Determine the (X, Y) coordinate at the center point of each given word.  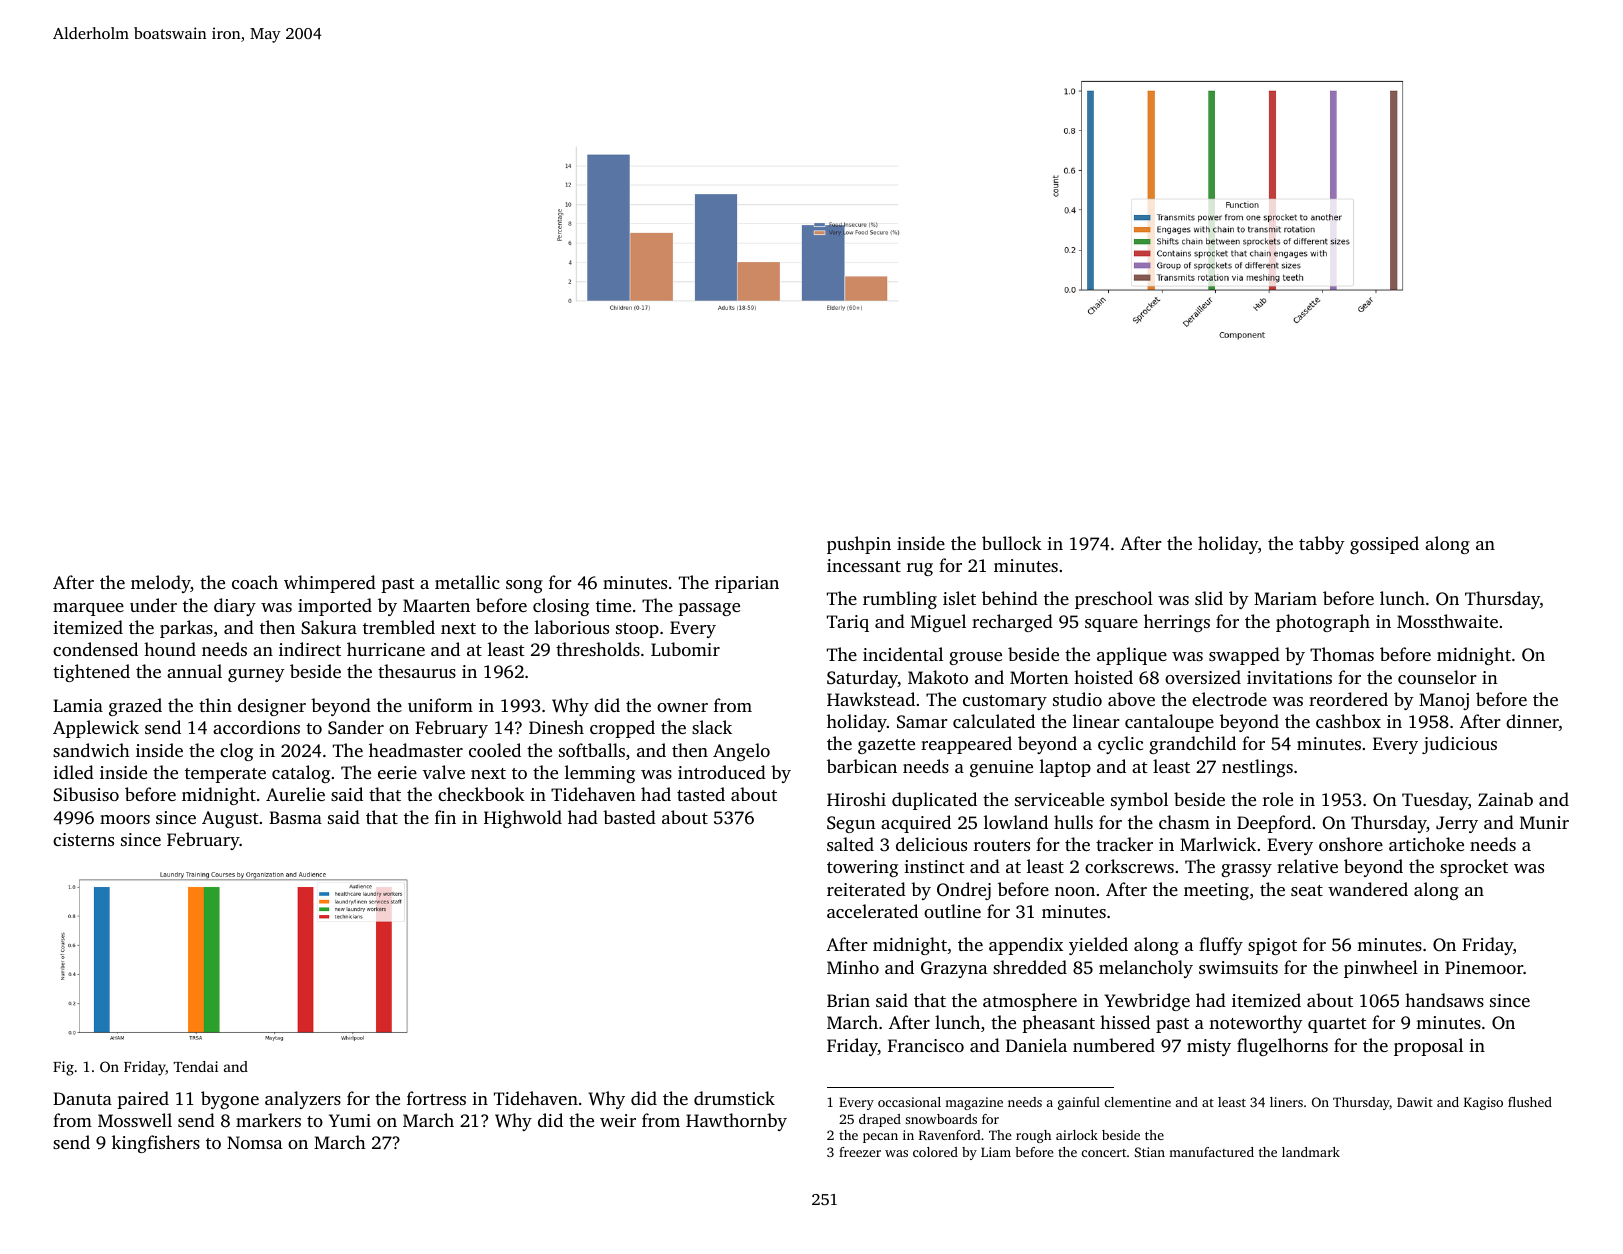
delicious (931, 844)
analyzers (303, 1100)
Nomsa (254, 1142)
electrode (1229, 699)
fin (445, 817)
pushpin (859, 545)
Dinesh (556, 727)
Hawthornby (736, 1122)
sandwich (91, 750)
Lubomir (685, 649)
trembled (399, 627)
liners (1286, 1102)
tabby (1322, 545)
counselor (1437, 677)
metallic (467, 582)
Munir (1544, 822)
